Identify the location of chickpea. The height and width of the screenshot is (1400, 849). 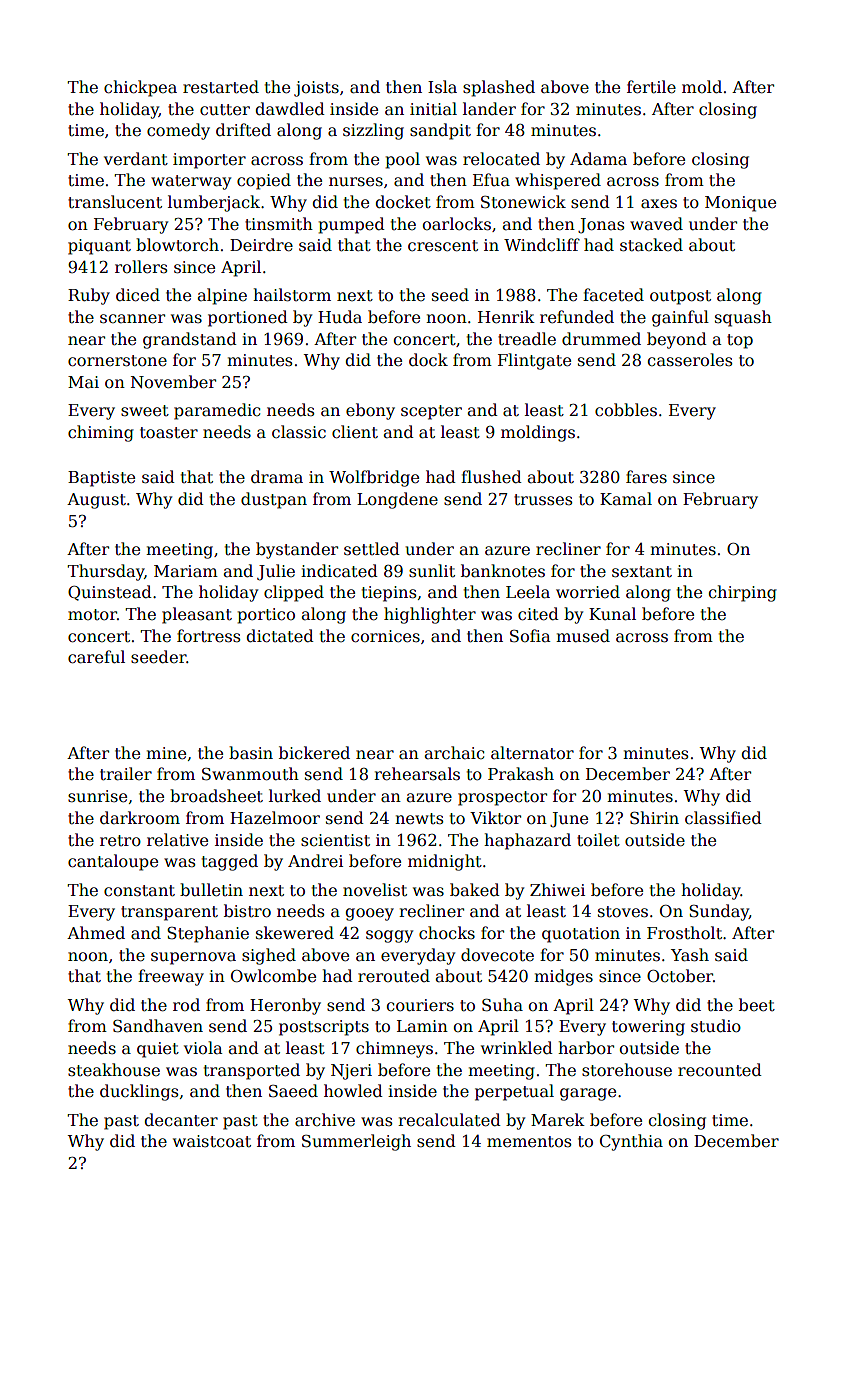
(140, 88).
